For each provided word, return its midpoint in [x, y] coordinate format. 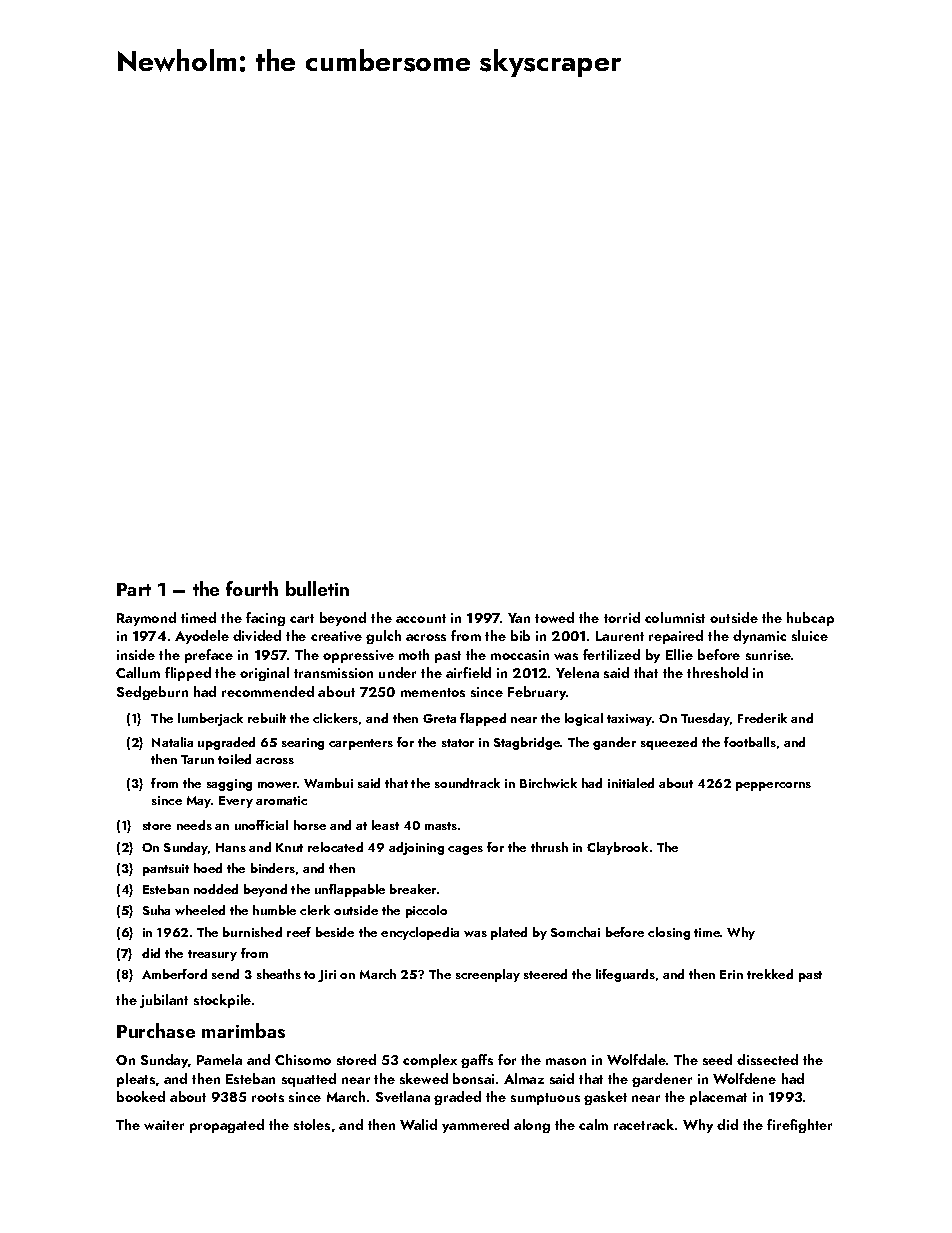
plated [509, 933]
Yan [519, 618]
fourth [252, 588]
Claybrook [617, 848]
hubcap [810, 619]
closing [669, 933]
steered [545, 974]
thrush [549, 847]
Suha [156, 910]
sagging [229, 785]
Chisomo [303, 1059]
